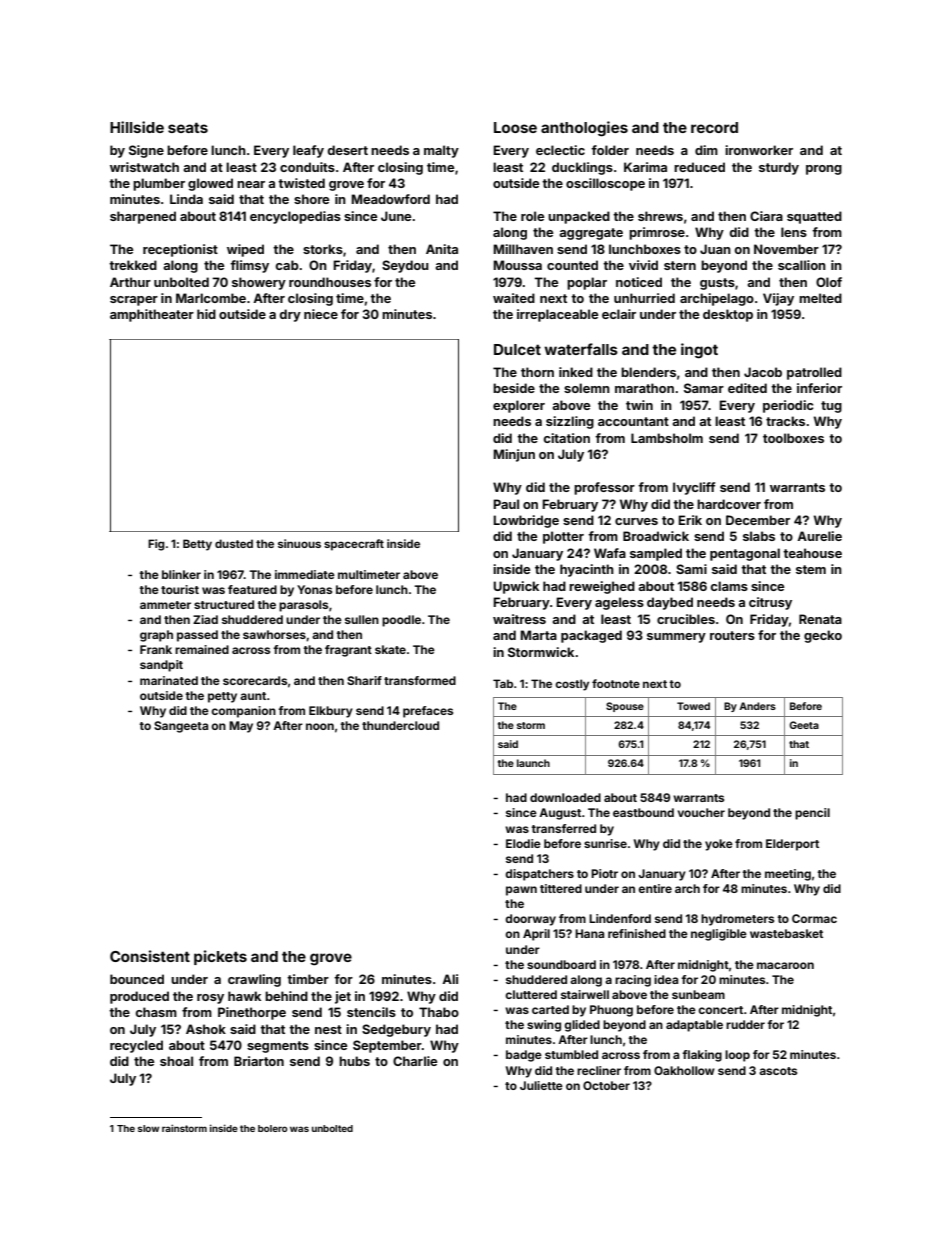 This image has height=1233, width=952. I want to click on blenders, so click(648, 372).
